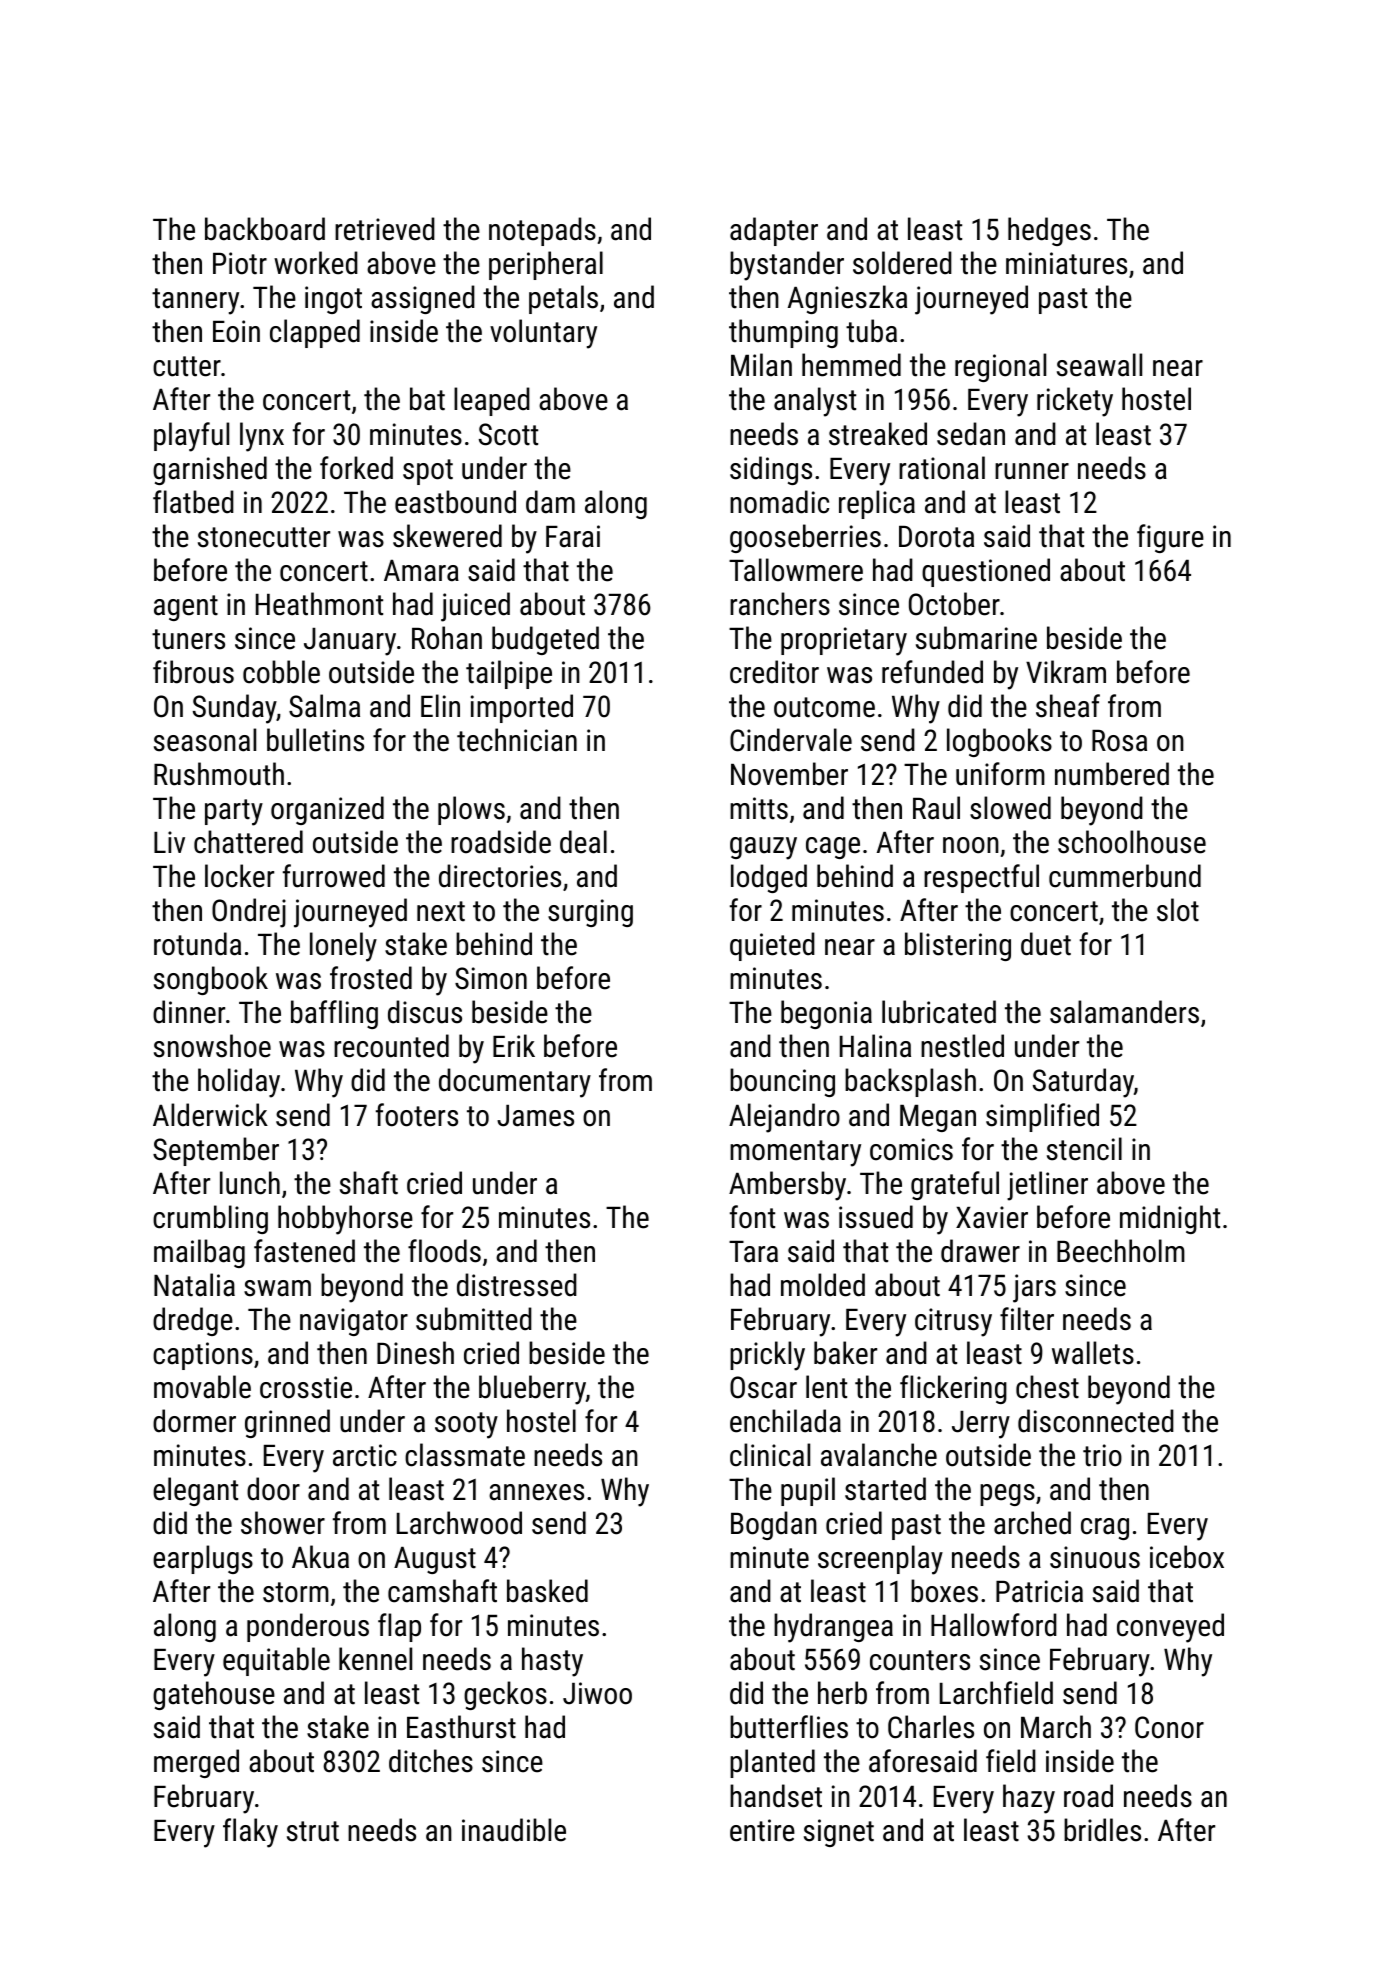 The width and height of the screenshot is (1386, 1969). I want to click on petals, so click(563, 299).
